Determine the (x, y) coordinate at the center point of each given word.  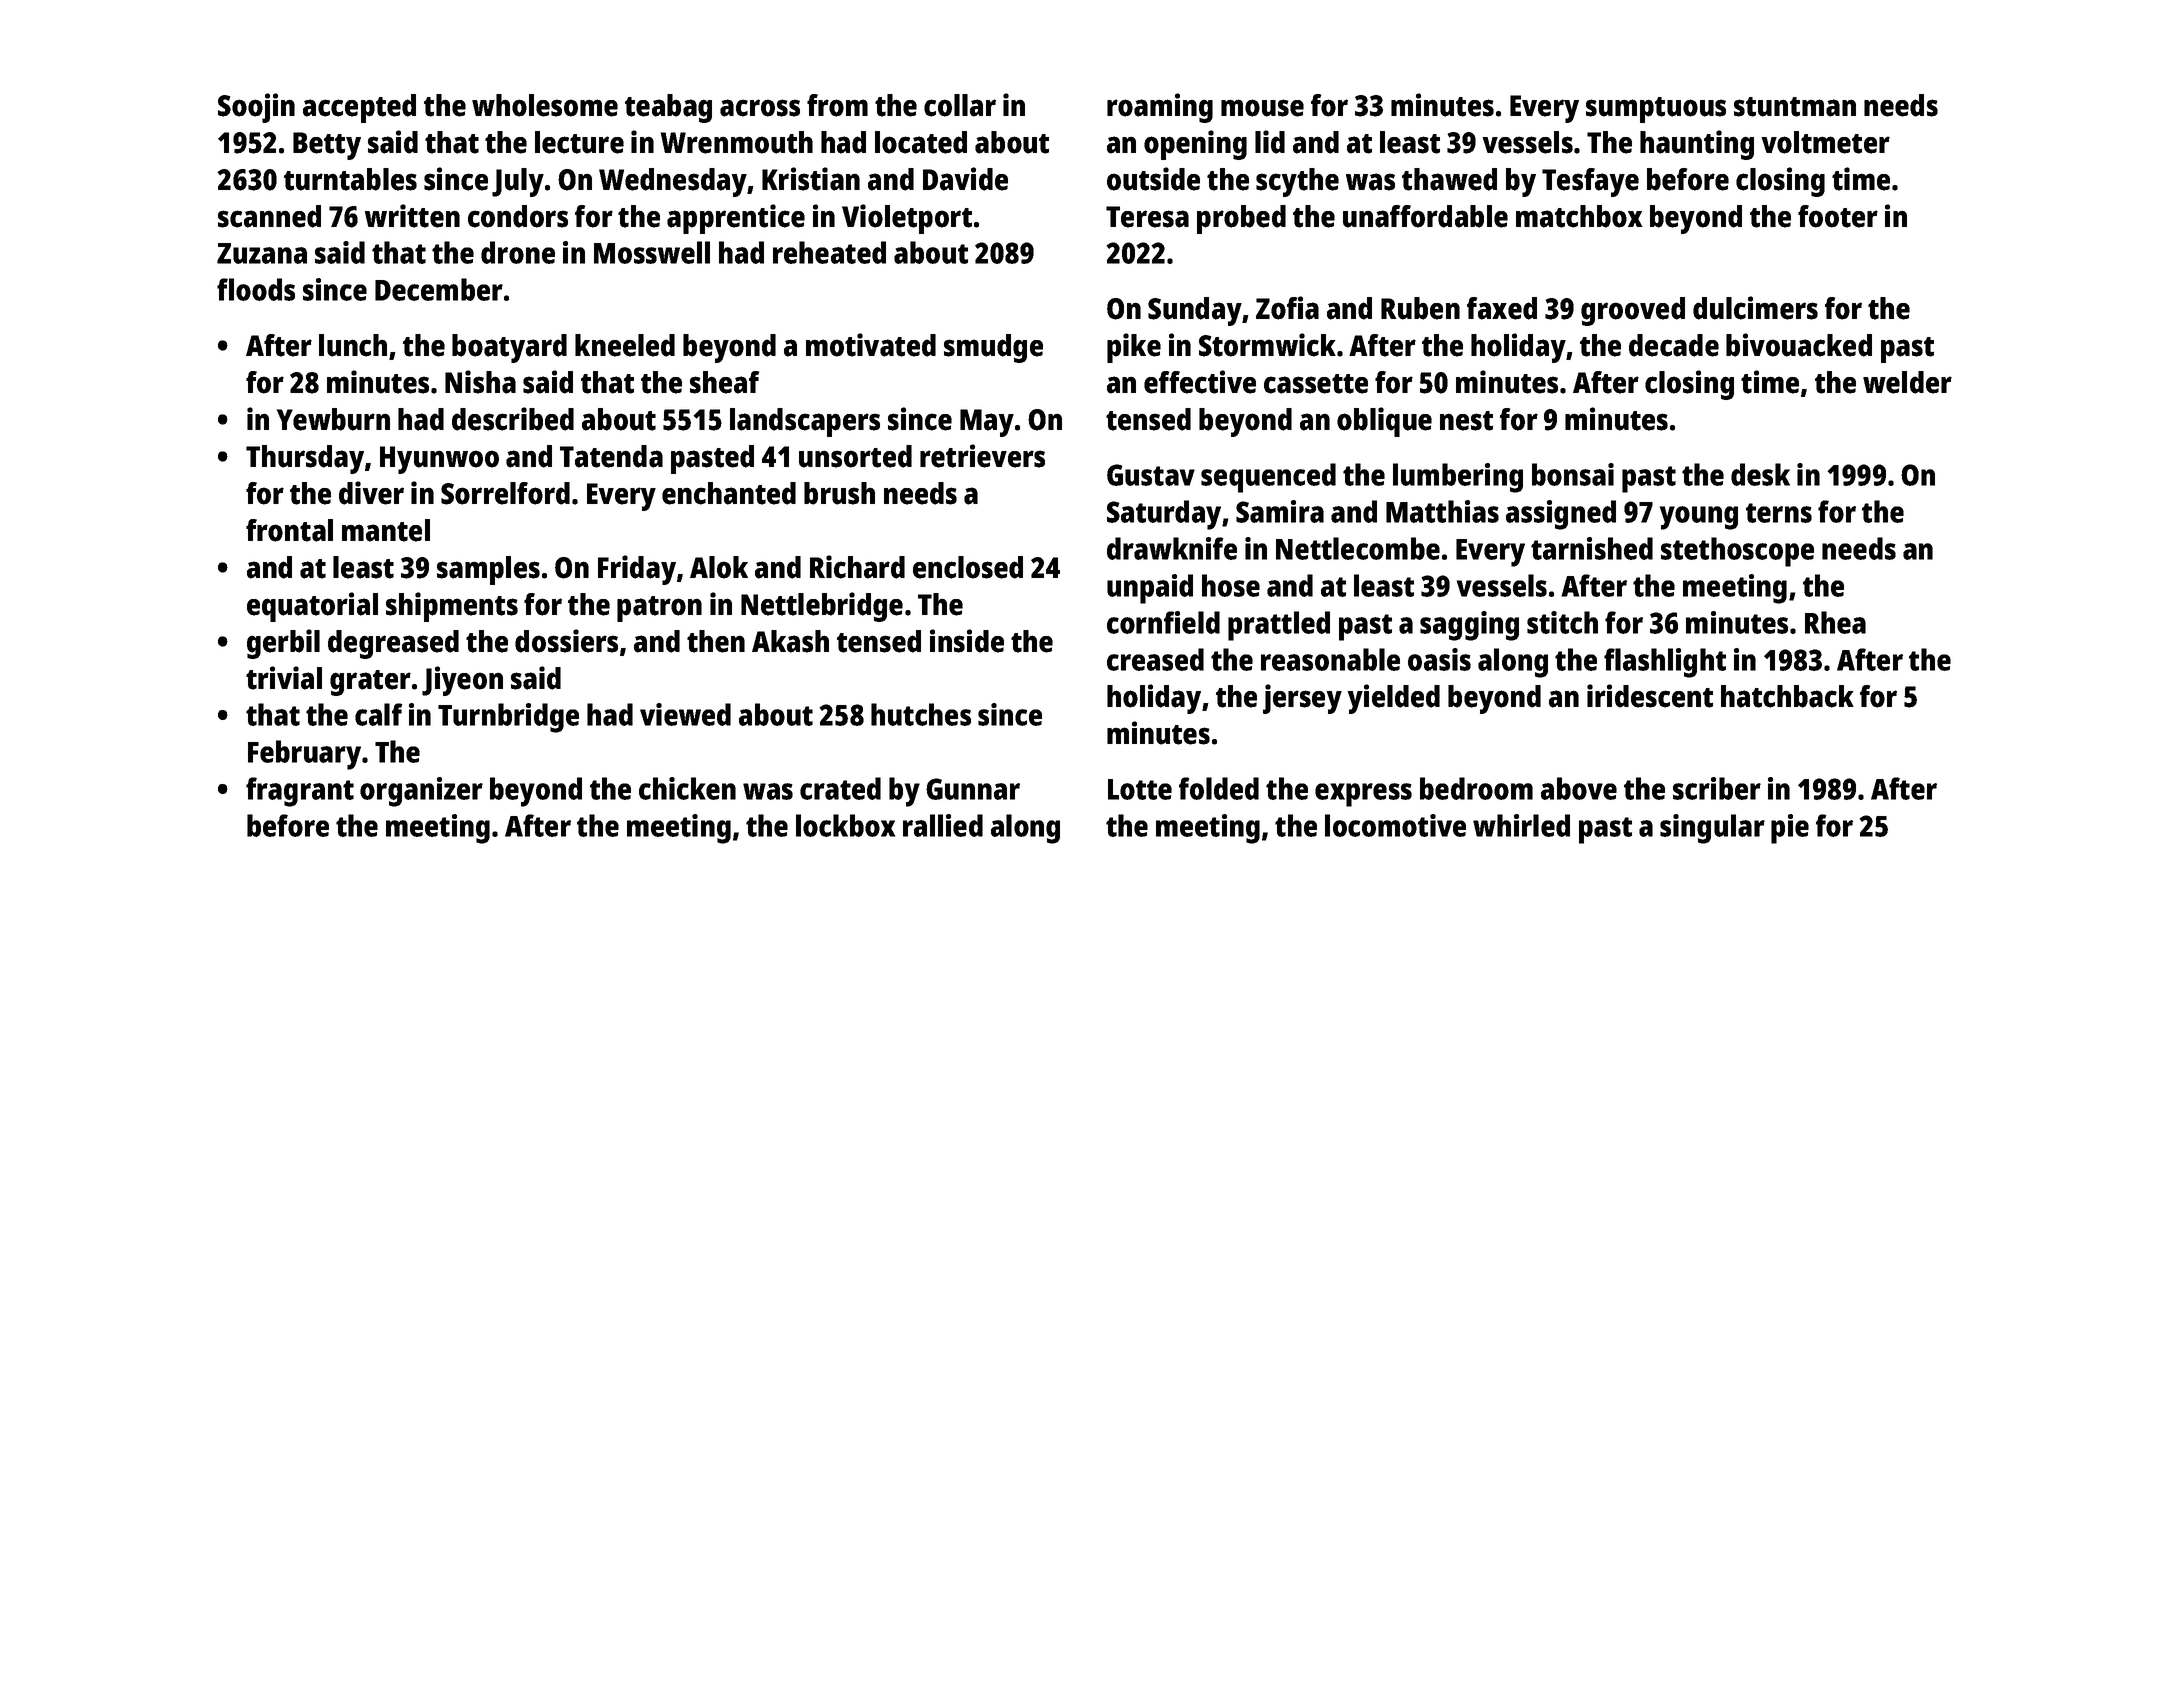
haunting (1697, 145)
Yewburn (333, 419)
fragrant (300, 792)
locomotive (1395, 825)
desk (1760, 474)
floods (256, 289)
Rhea (1835, 622)
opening (1195, 145)
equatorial (312, 607)
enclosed (968, 567)
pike (1134, 348)
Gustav (1151, 475)
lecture (579, 142)
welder (1907, 382)
